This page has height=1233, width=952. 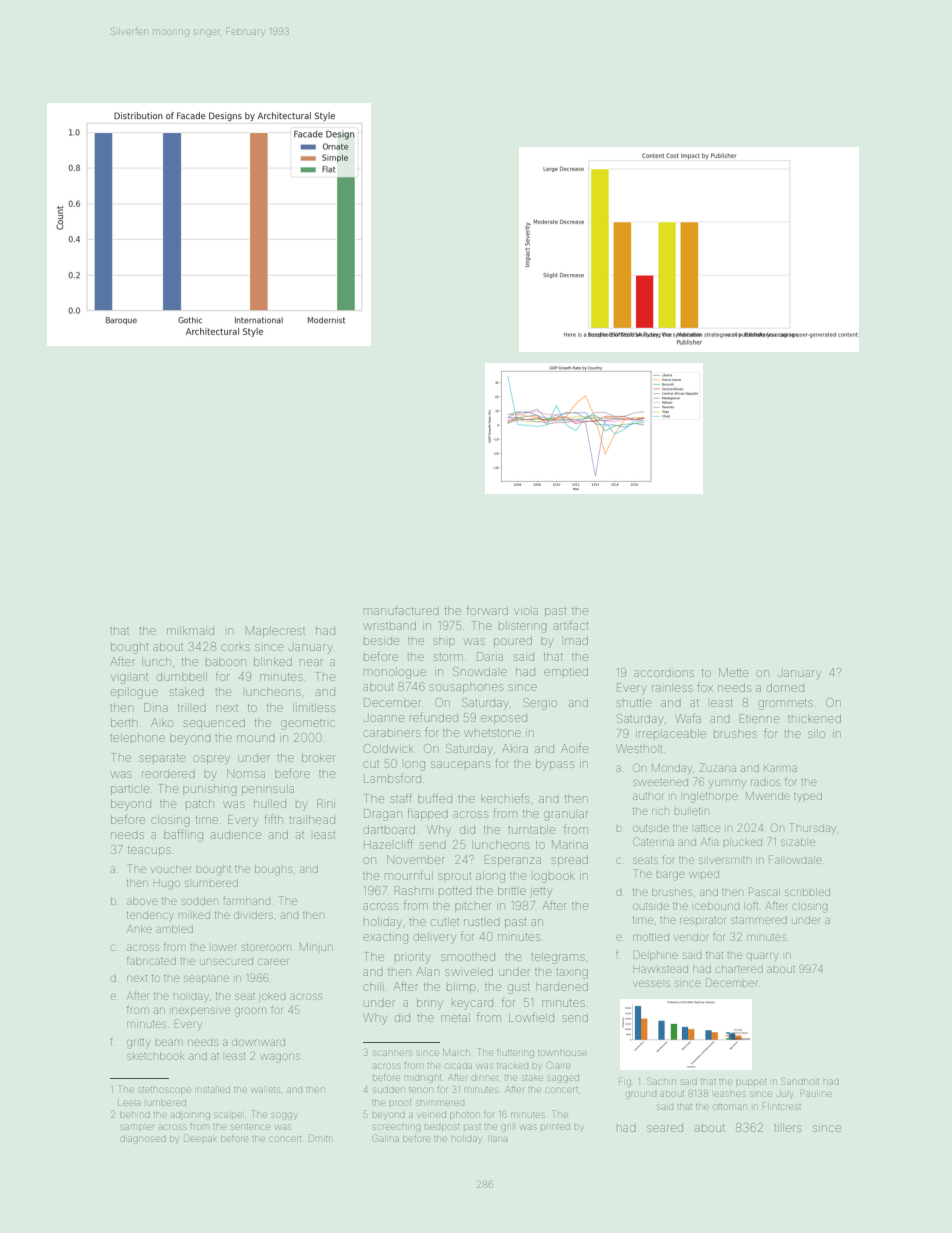 I want to click on fifth, so click(x=273, y=819).
